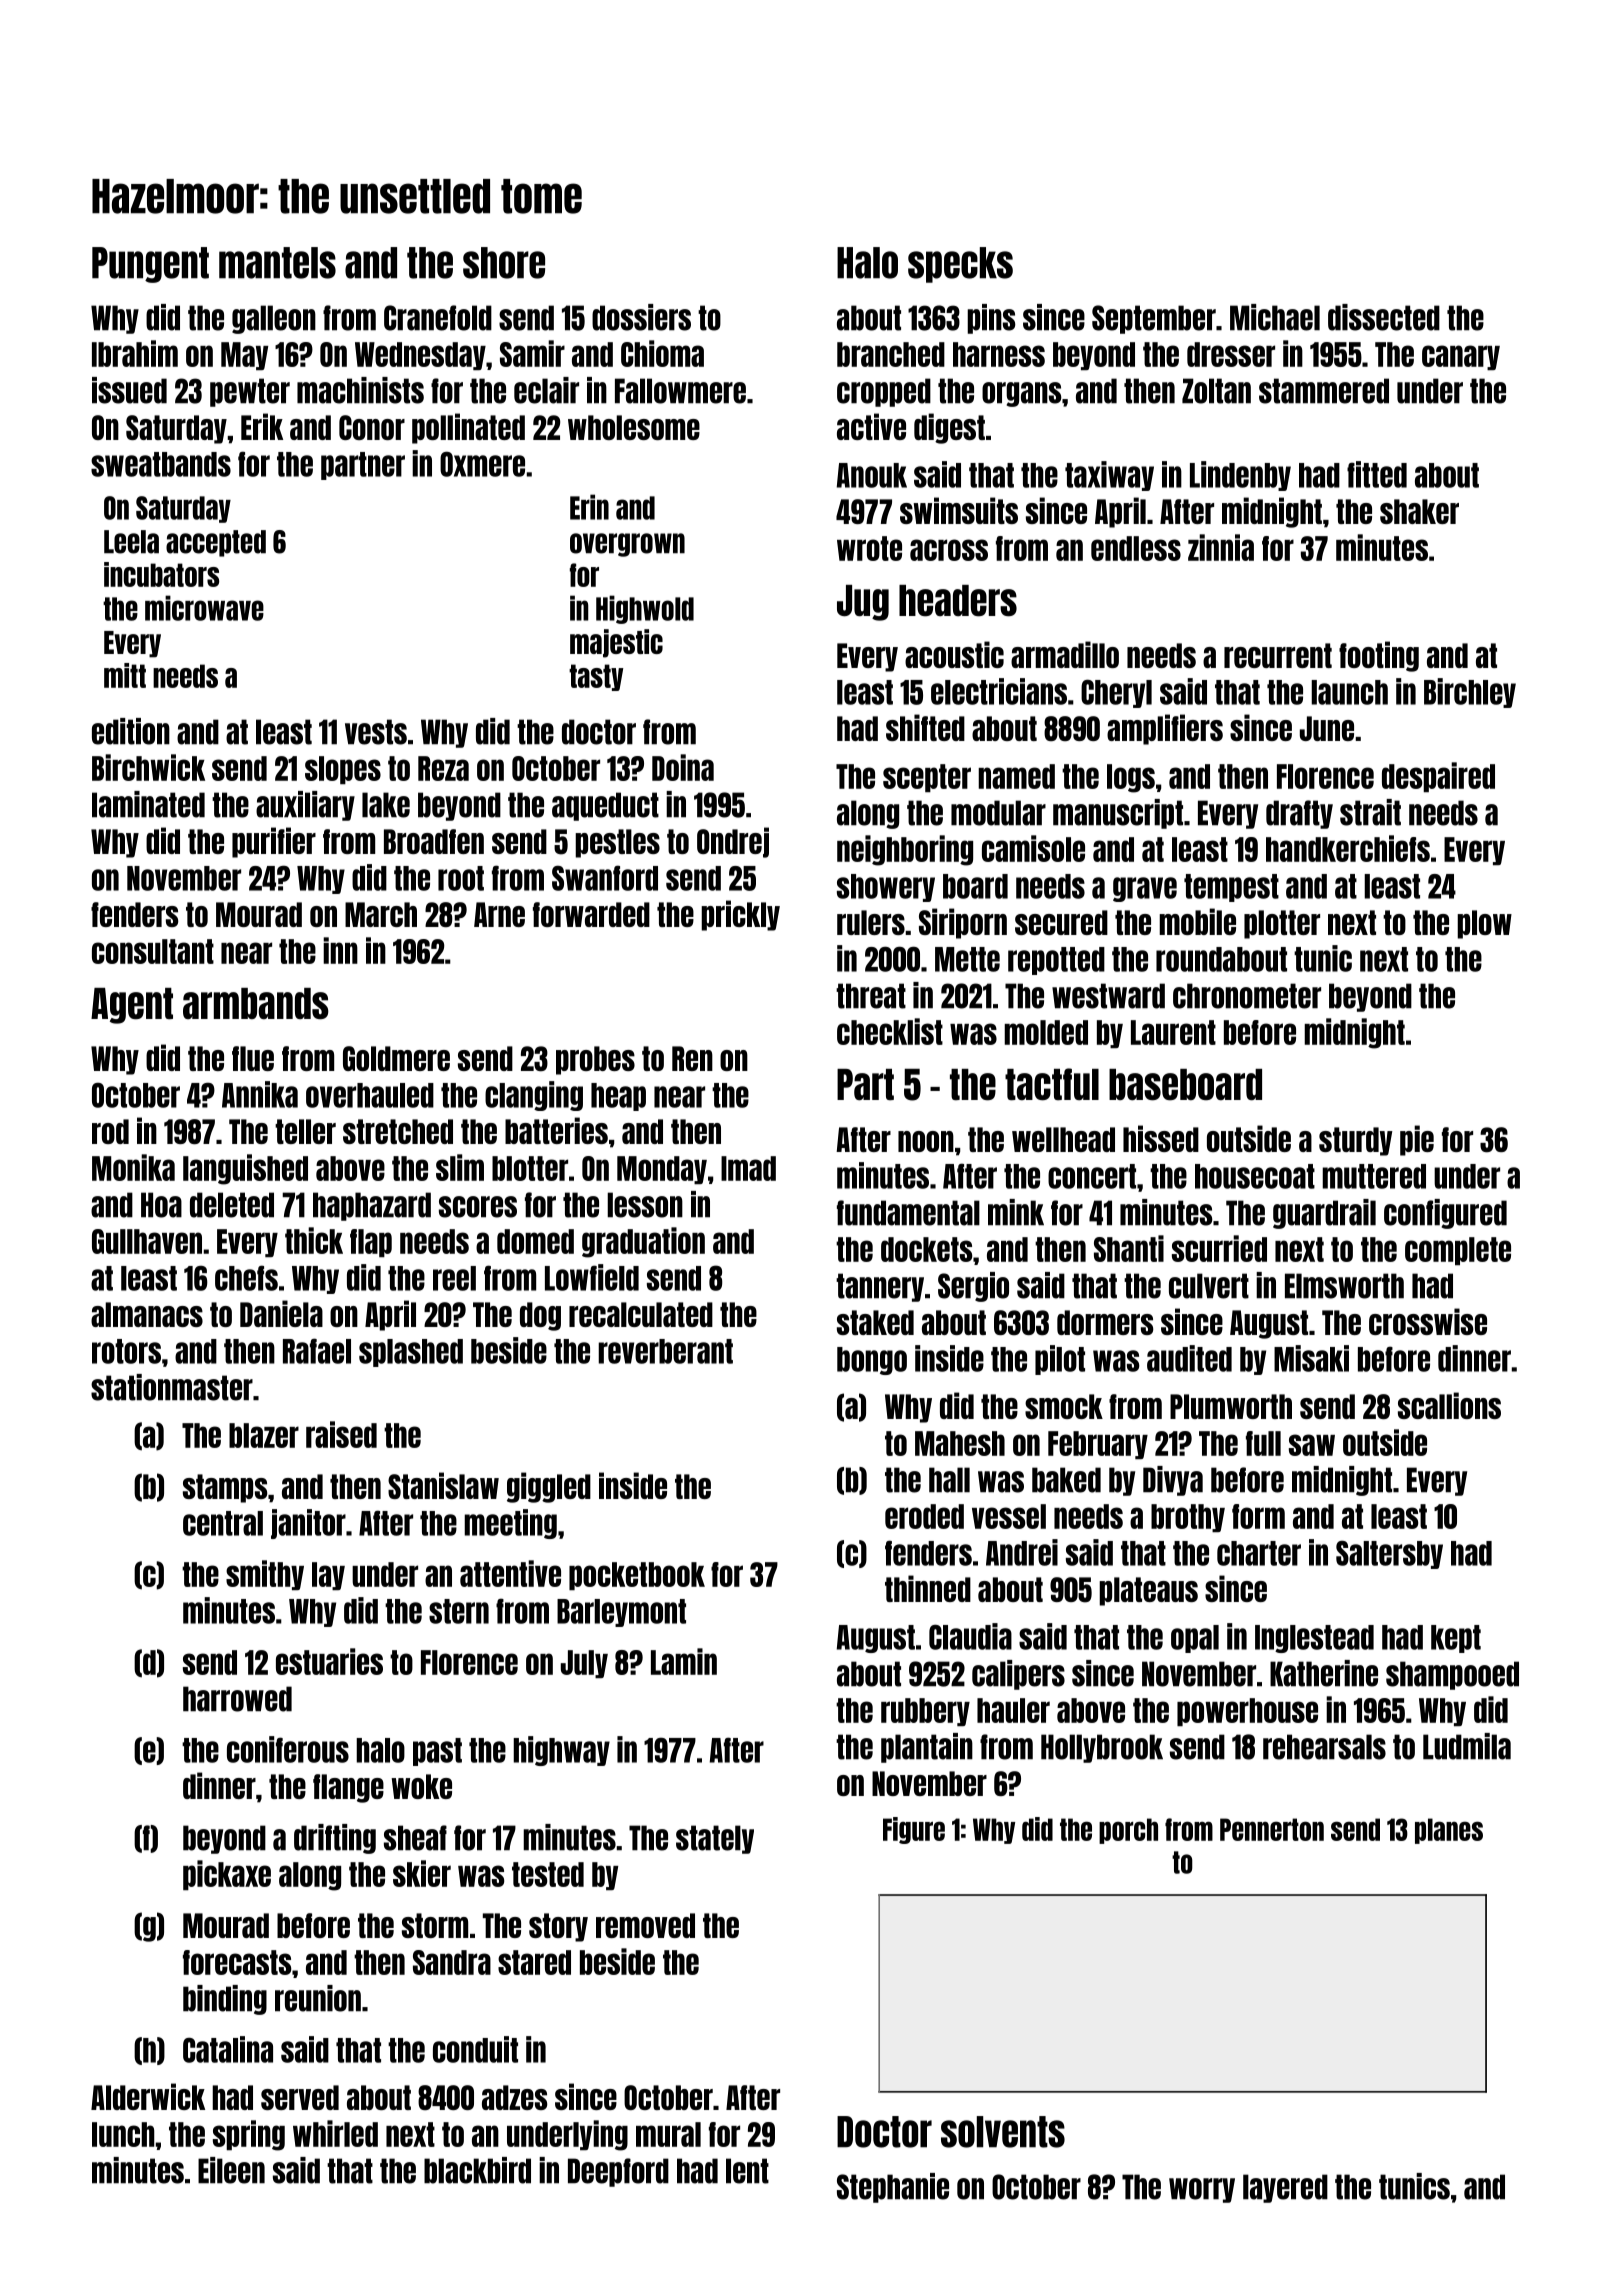  What do you see at coordinates (482, 464) in the screenshot?
I see `Oxmere` at bounding box center [482, 464].
